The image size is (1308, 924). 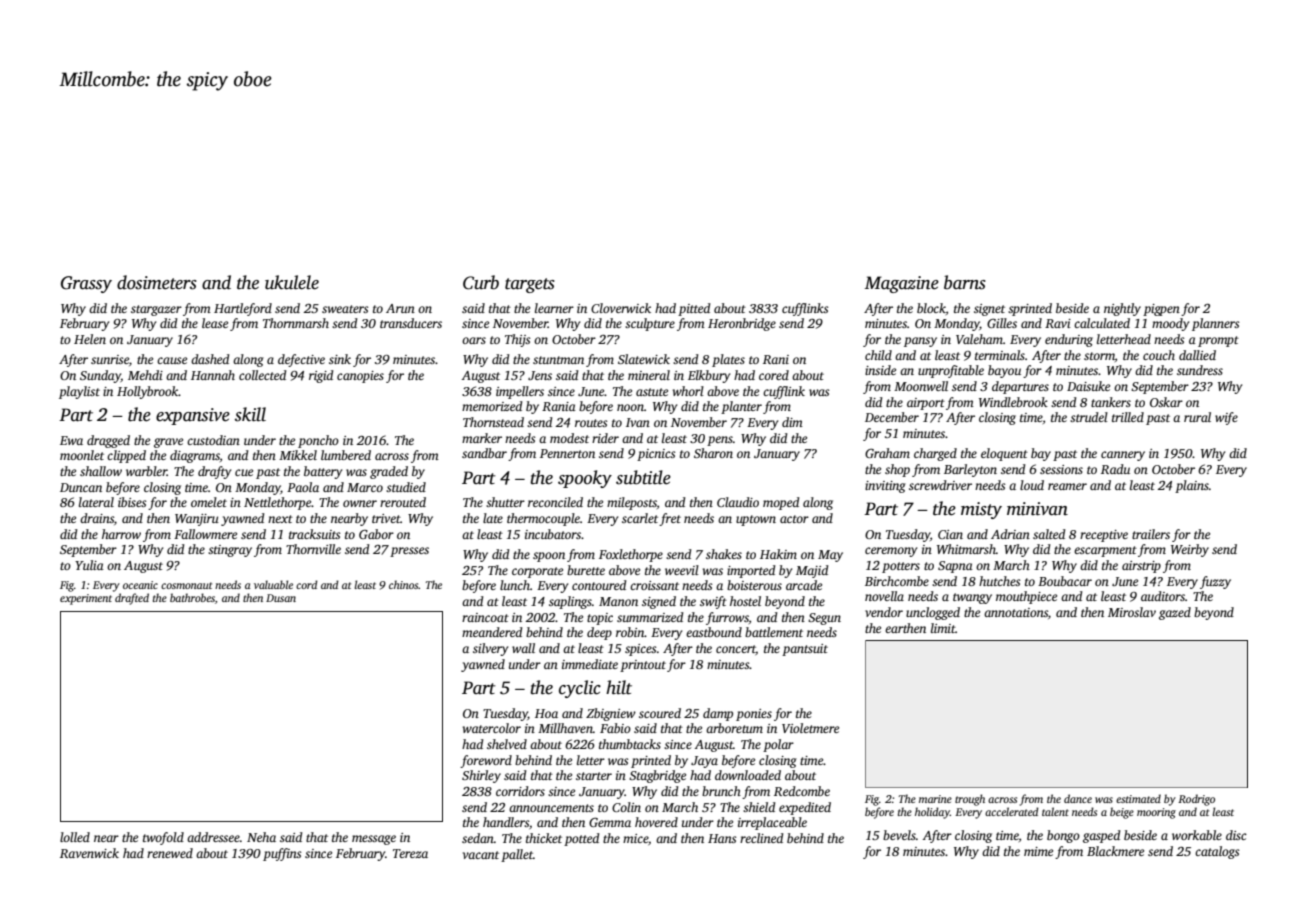 What do you see at coordinates (481, 282) in the image?
I see `Curb` at bounding box center [481, 282].
